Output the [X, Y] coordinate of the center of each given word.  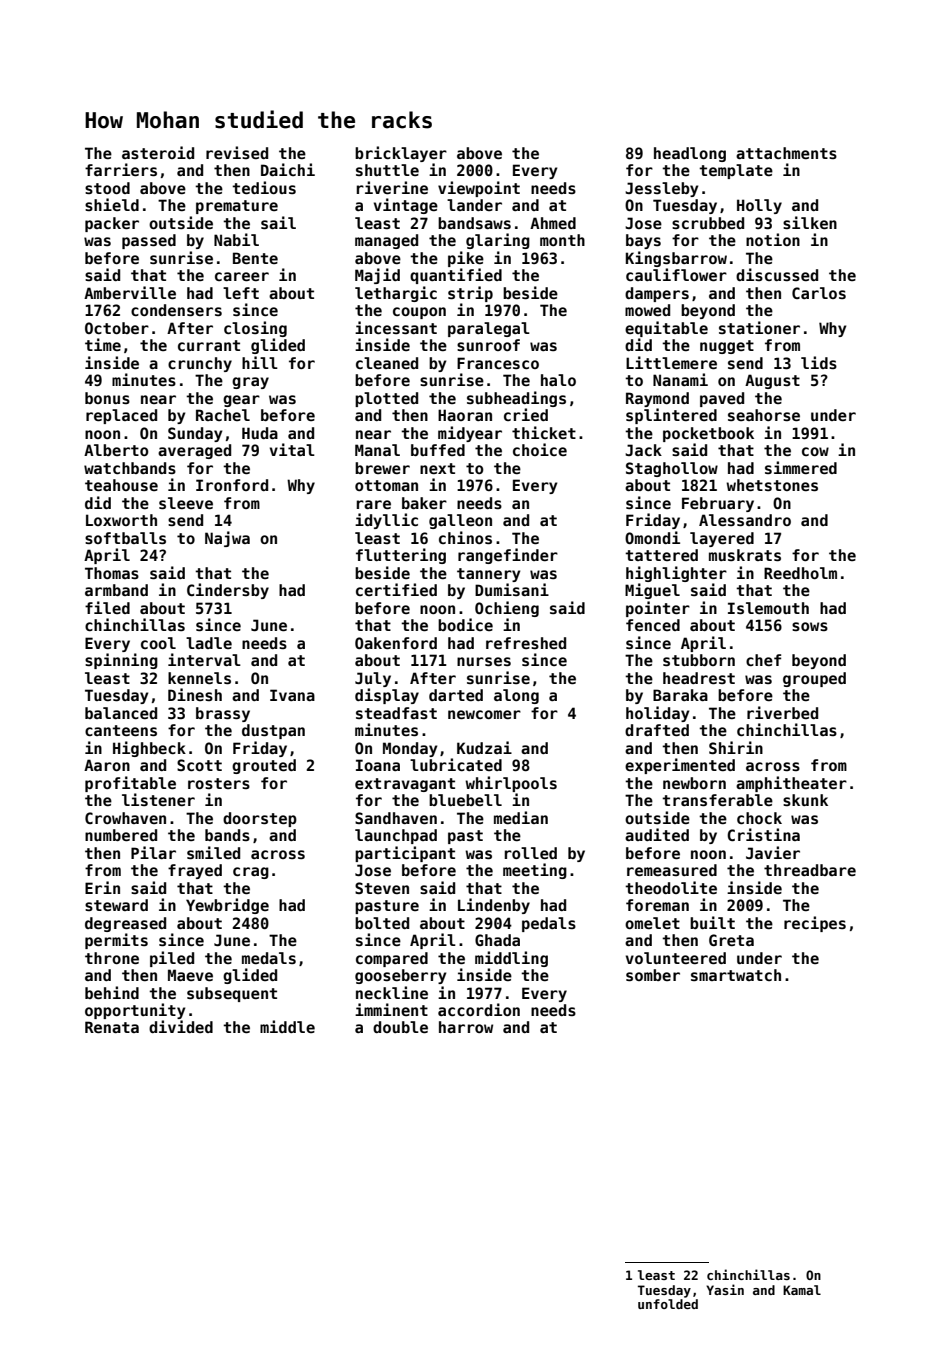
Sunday [195, 434]
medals [269, 958]
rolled [531, 853]
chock [759, 818]
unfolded [668, 1304]
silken [810, 222]
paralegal [489, 329]
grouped [814, 679]
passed [149, 241]
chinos [465, 537]
